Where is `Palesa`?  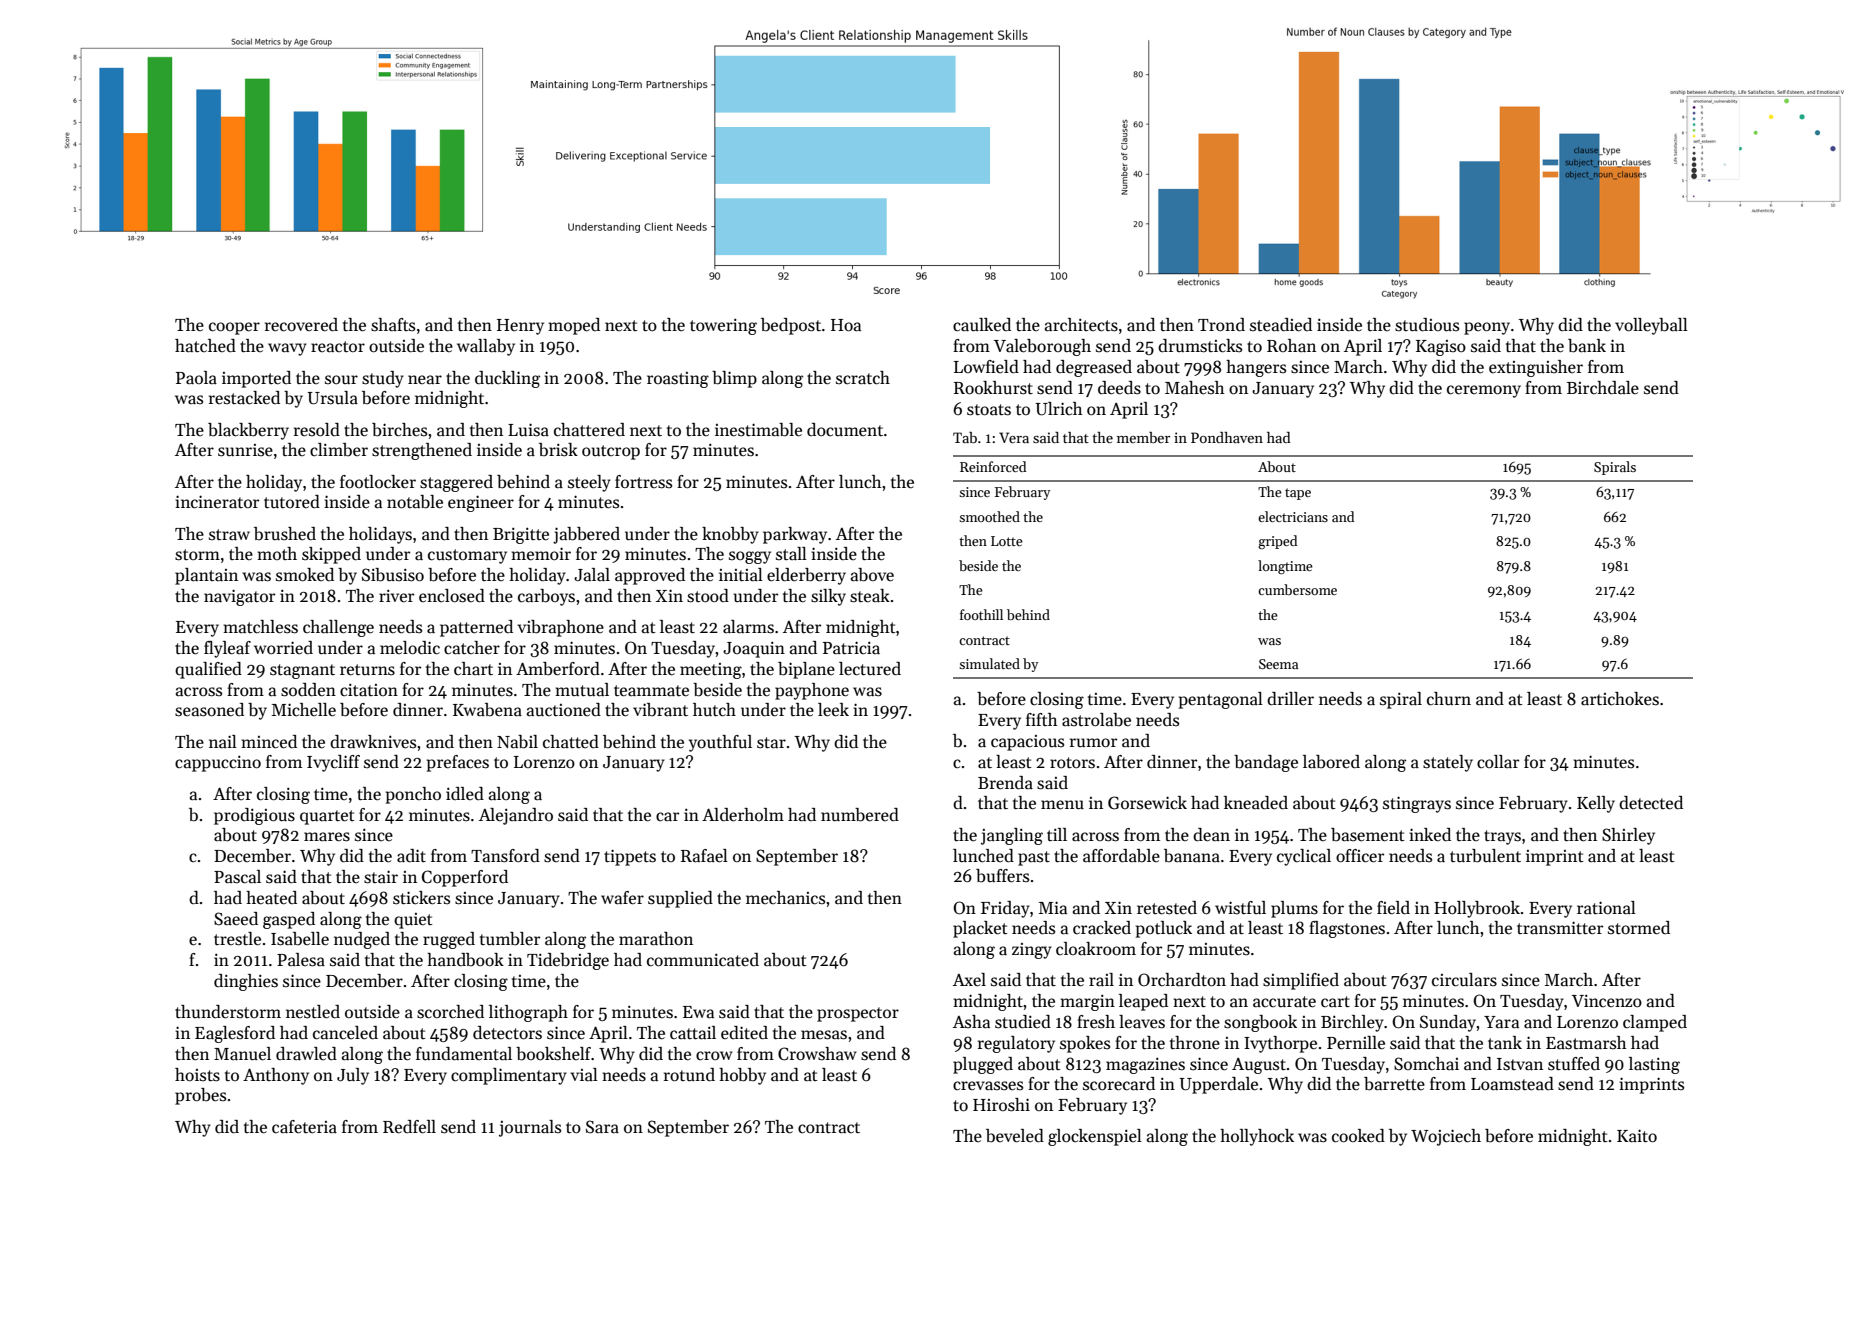 Palesa is located at coordinates (301, 960).
